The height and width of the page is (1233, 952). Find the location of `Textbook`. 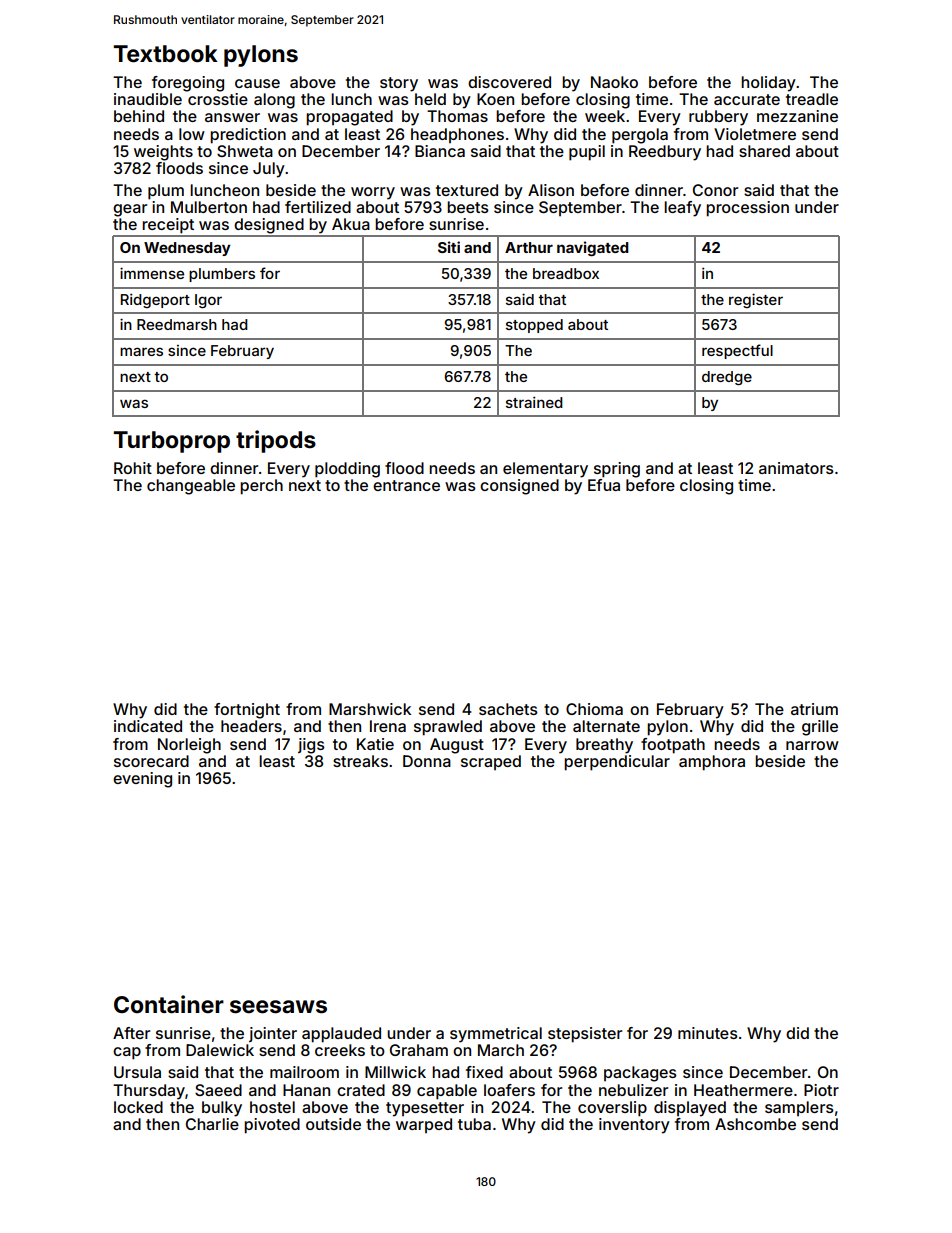

Textbook is located at coordinates (166, 54).
